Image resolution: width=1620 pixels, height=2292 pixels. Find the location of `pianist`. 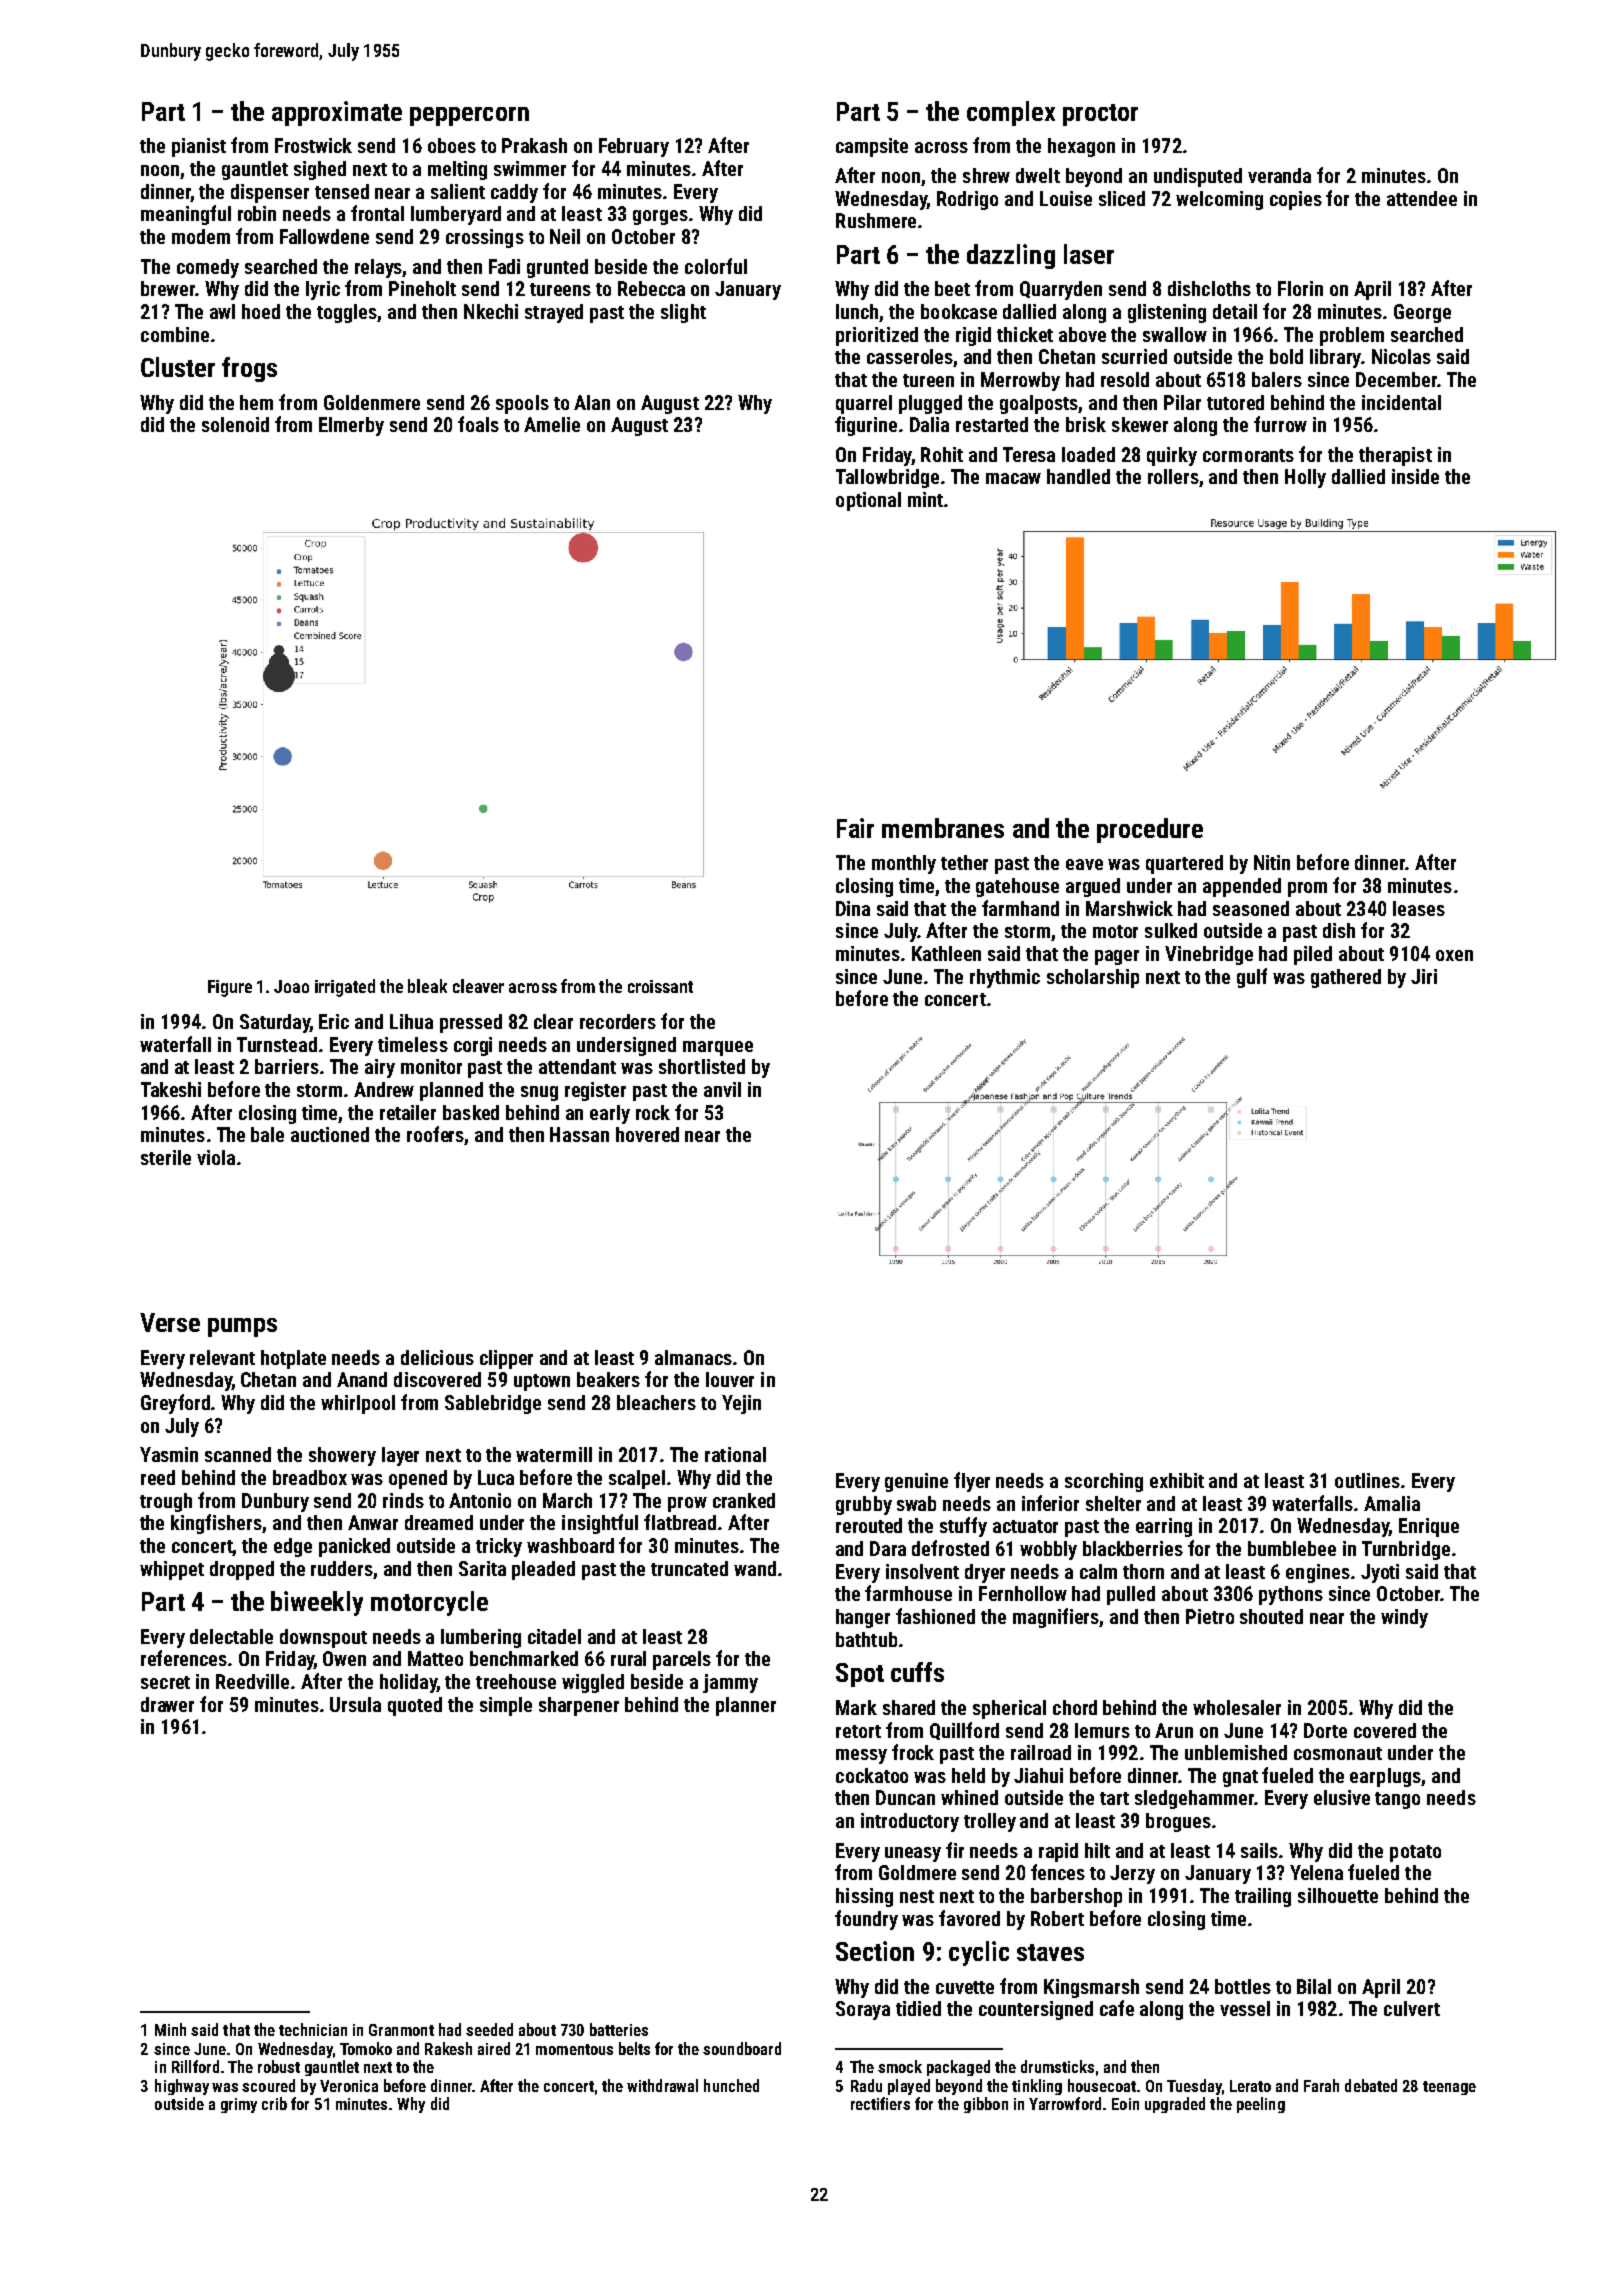

pianist is located at coordinates (199, 147).
